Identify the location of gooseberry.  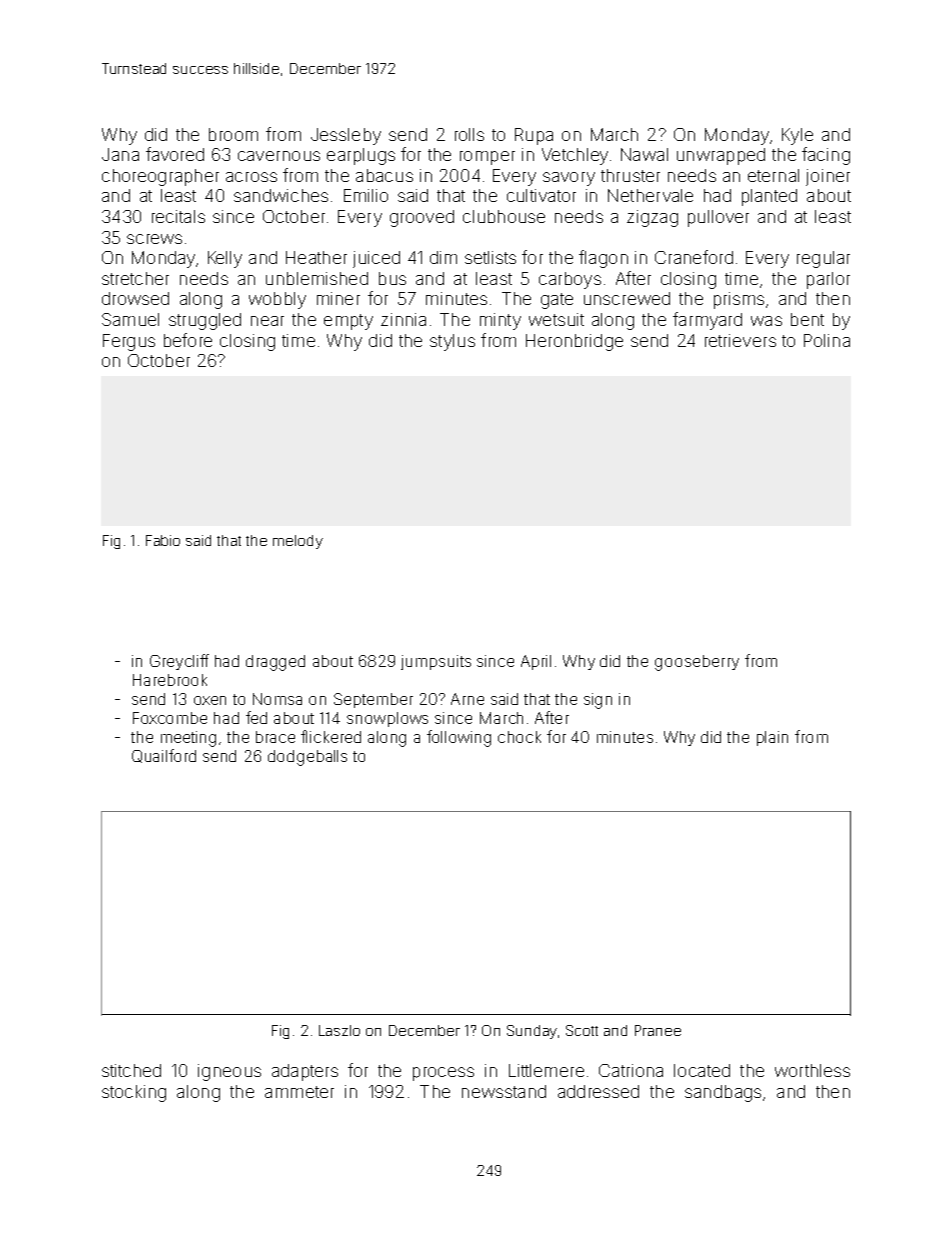
(697, 663).
